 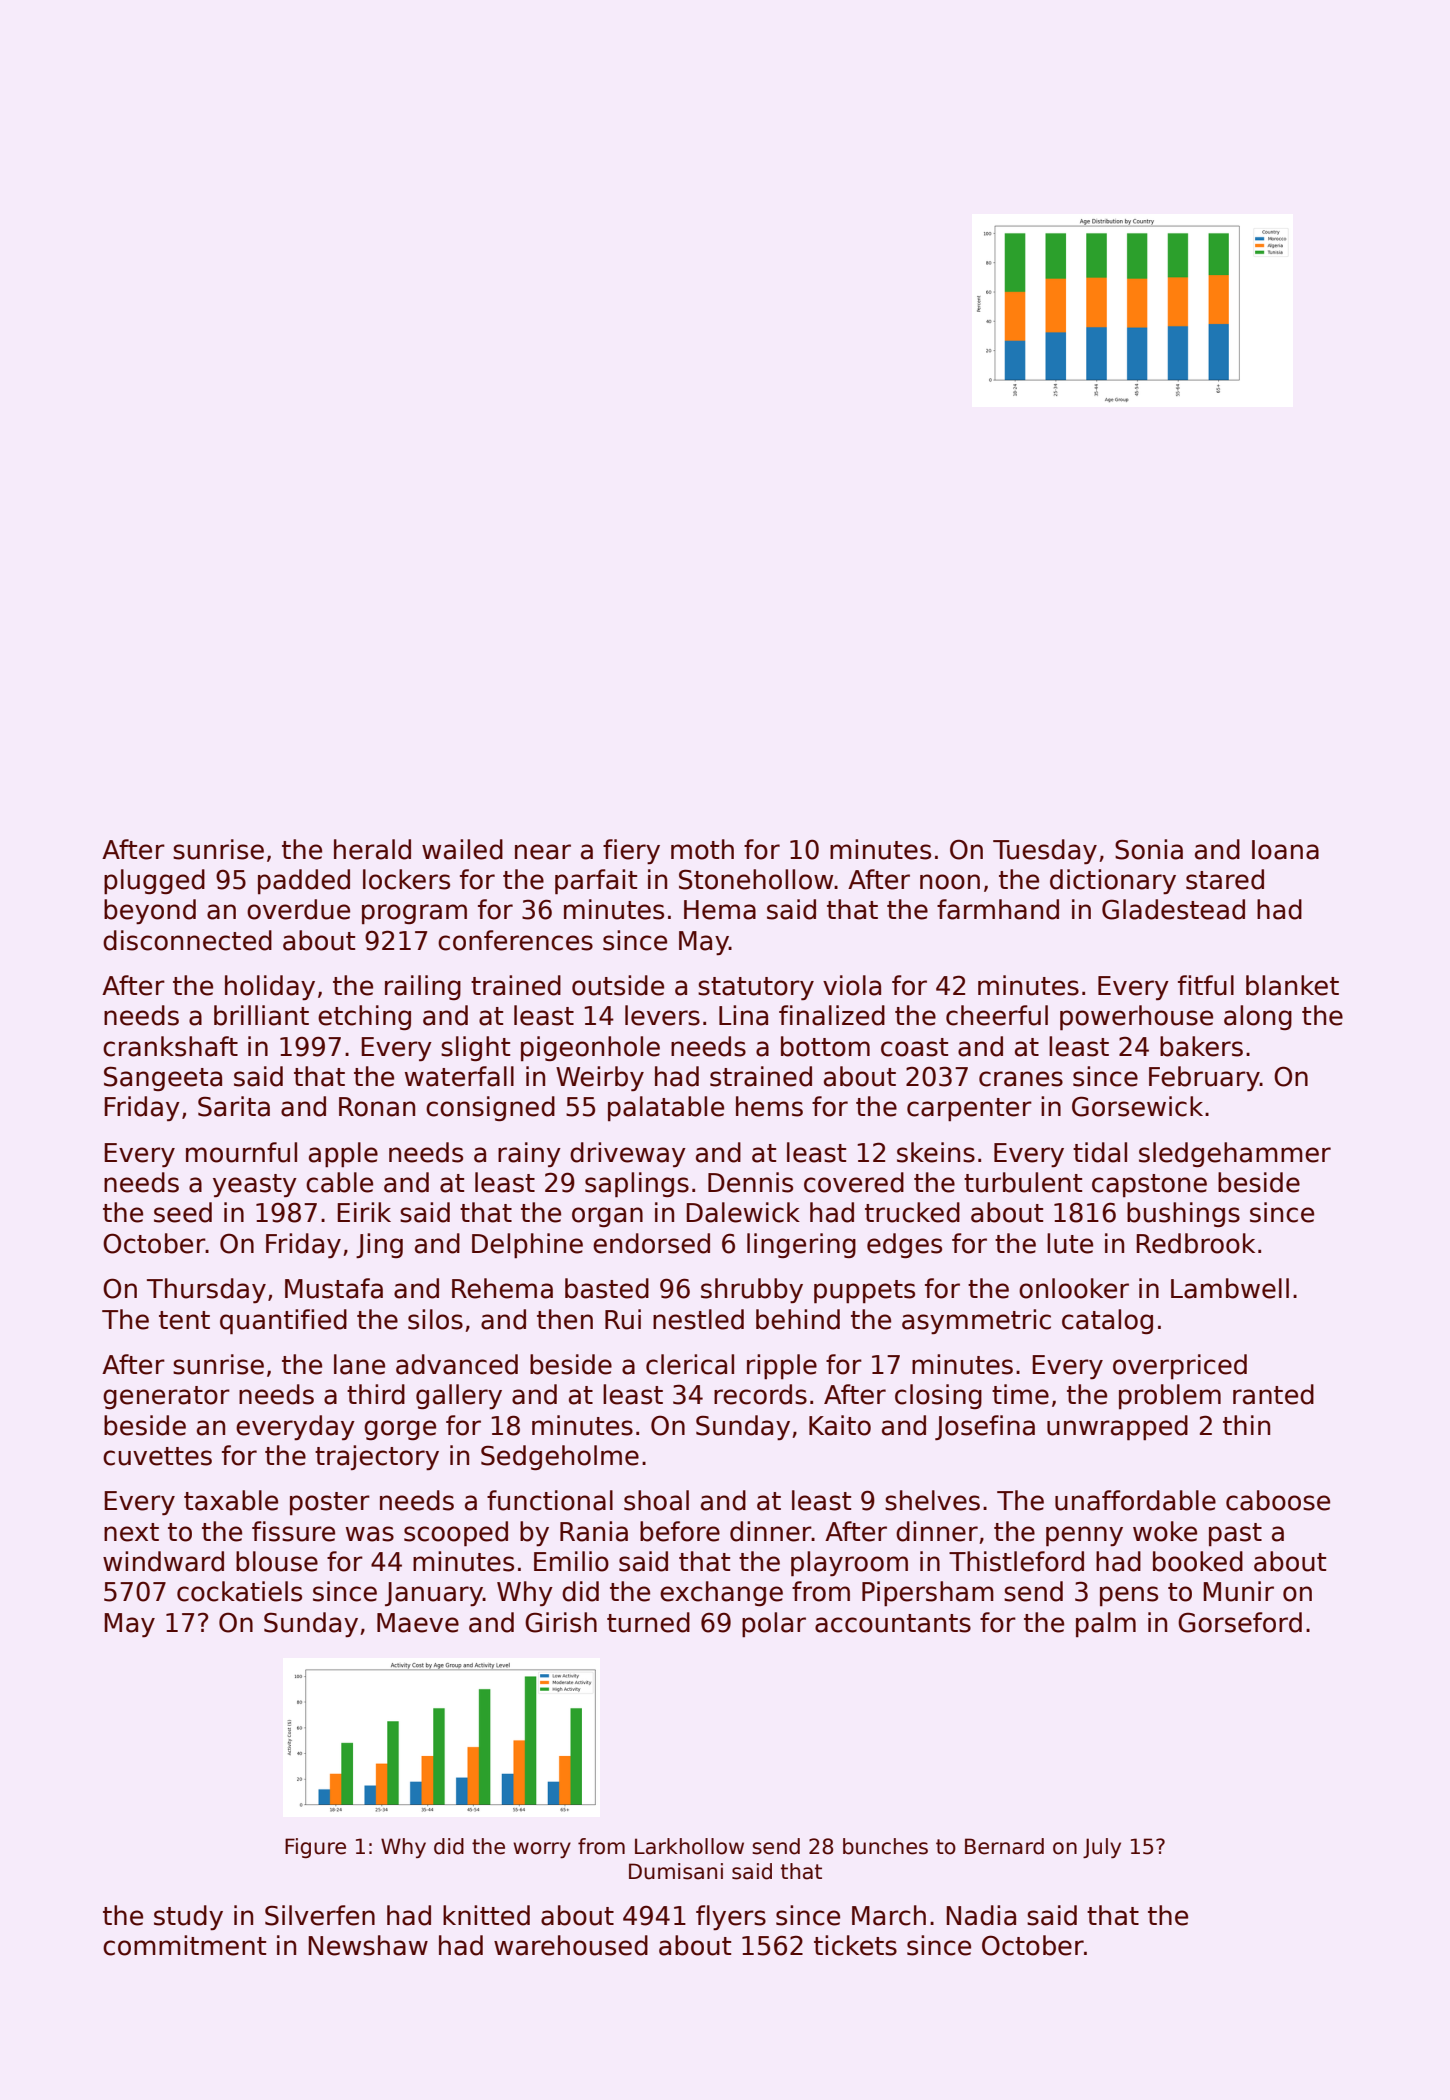 I want to click on palm, so click(x=1106, y=1624).
